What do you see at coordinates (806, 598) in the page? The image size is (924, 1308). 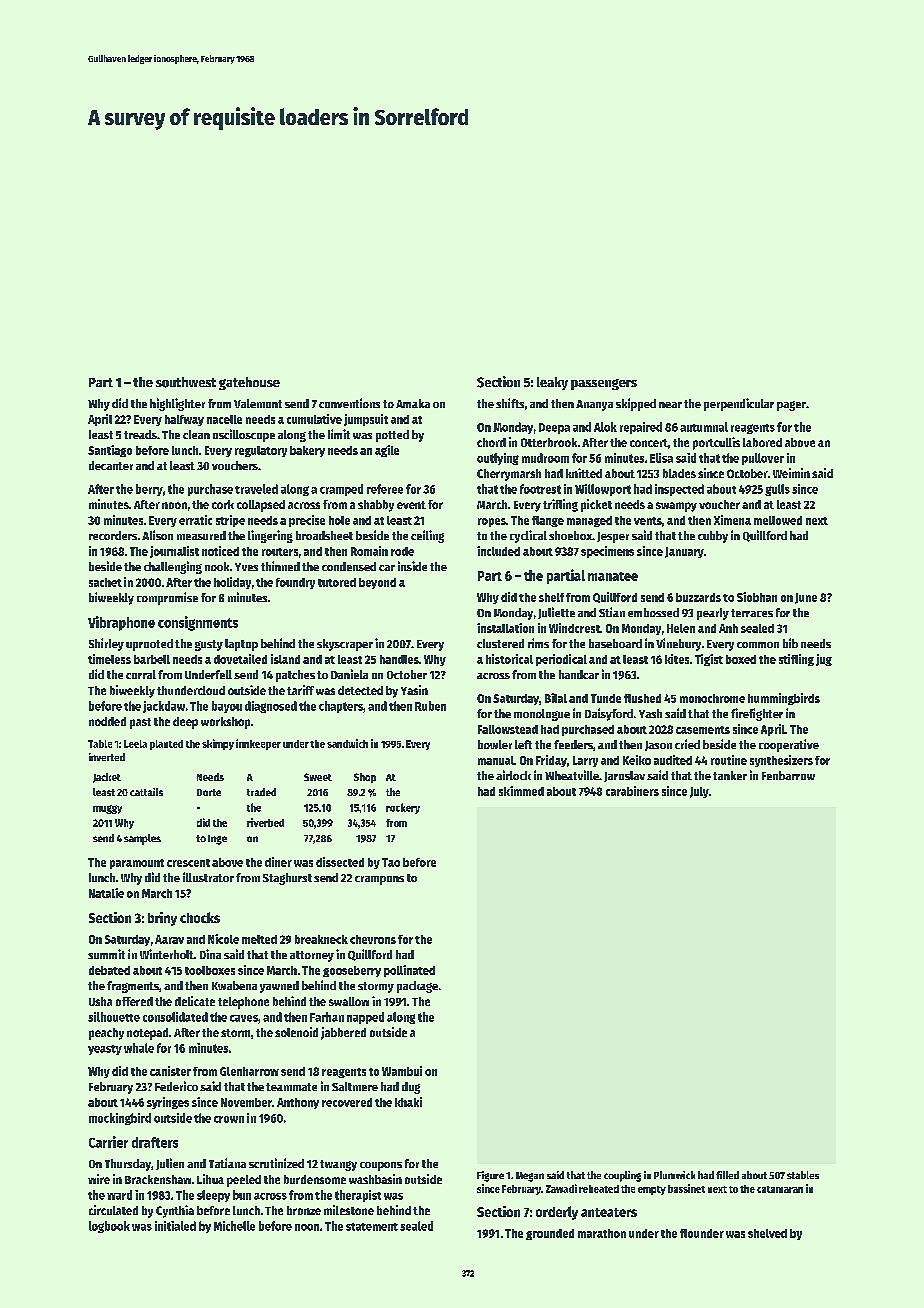 I see `June` at bounding box center [806, 598].
